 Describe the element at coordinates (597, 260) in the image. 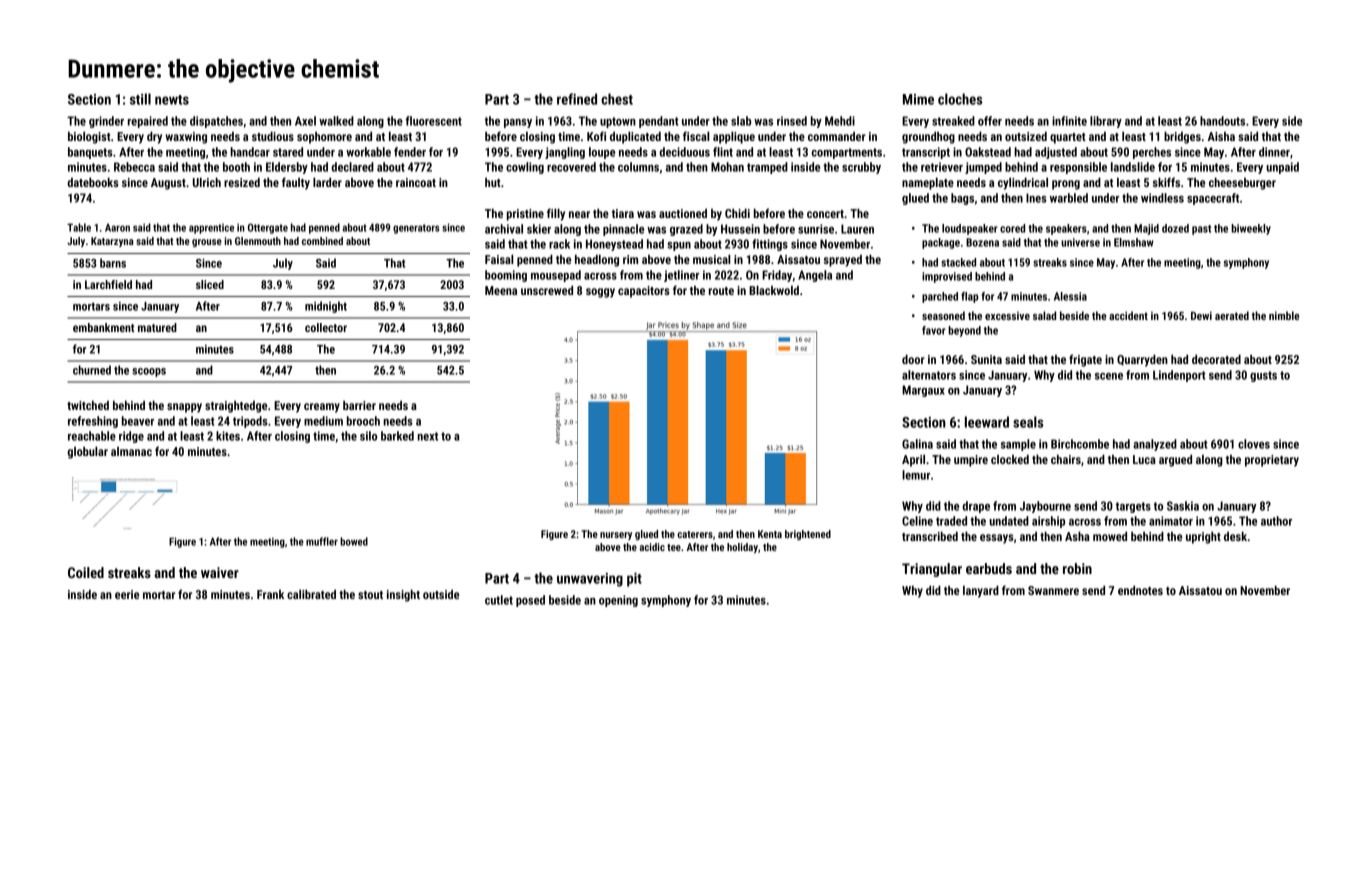

I see `headlong` at that location.
